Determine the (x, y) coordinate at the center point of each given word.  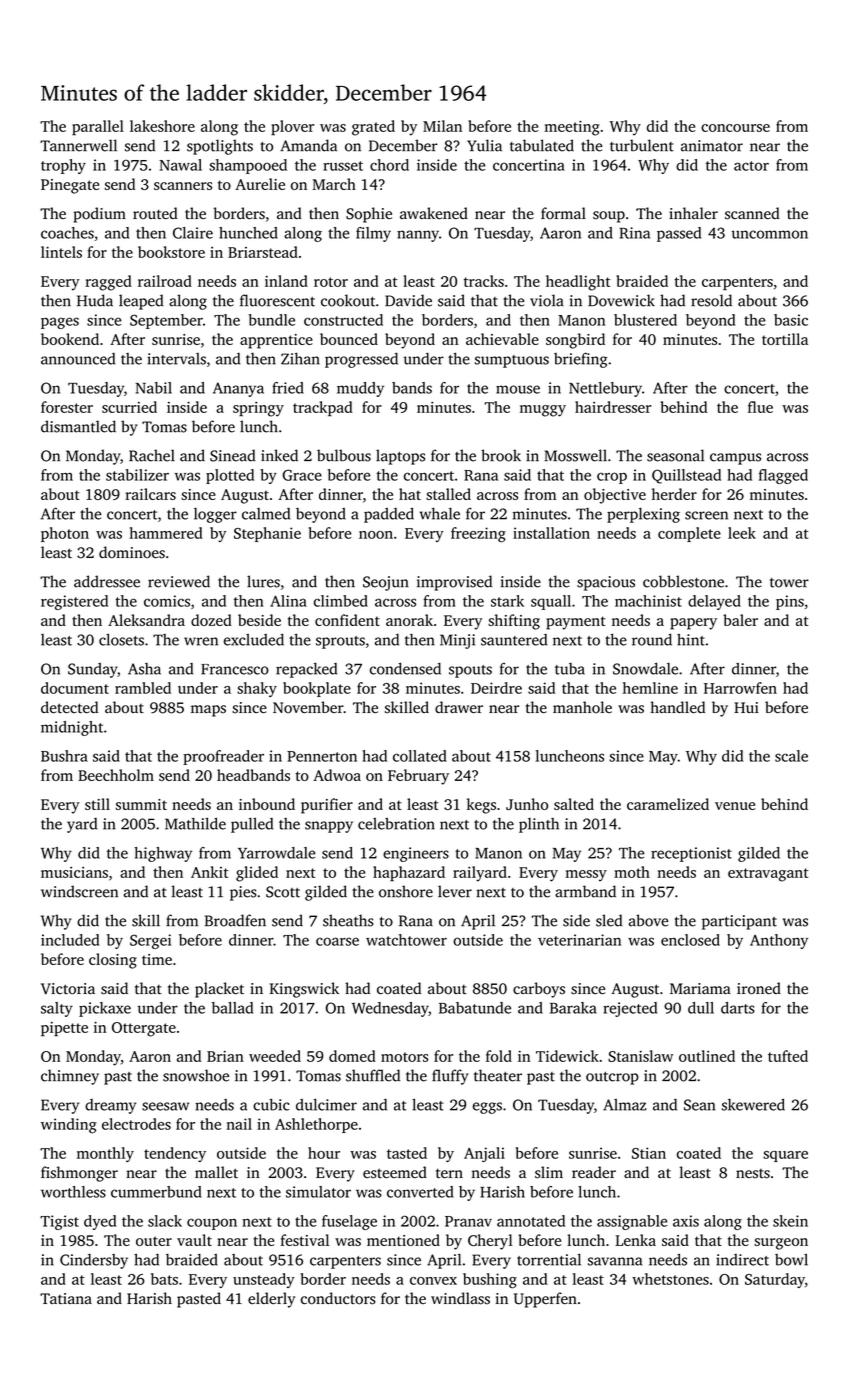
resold (711, 300)
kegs (481, 806)
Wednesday (390, 1009)
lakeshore (162, 126)
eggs (487, 1108)
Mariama (700, 988)
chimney (70, 1077)
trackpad (323, 409)
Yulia (484, 145)
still (97, 804)
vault (194, 1240)
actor (751, 166)
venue (735, 806)
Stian (649, 1153)
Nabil (154, 388)
